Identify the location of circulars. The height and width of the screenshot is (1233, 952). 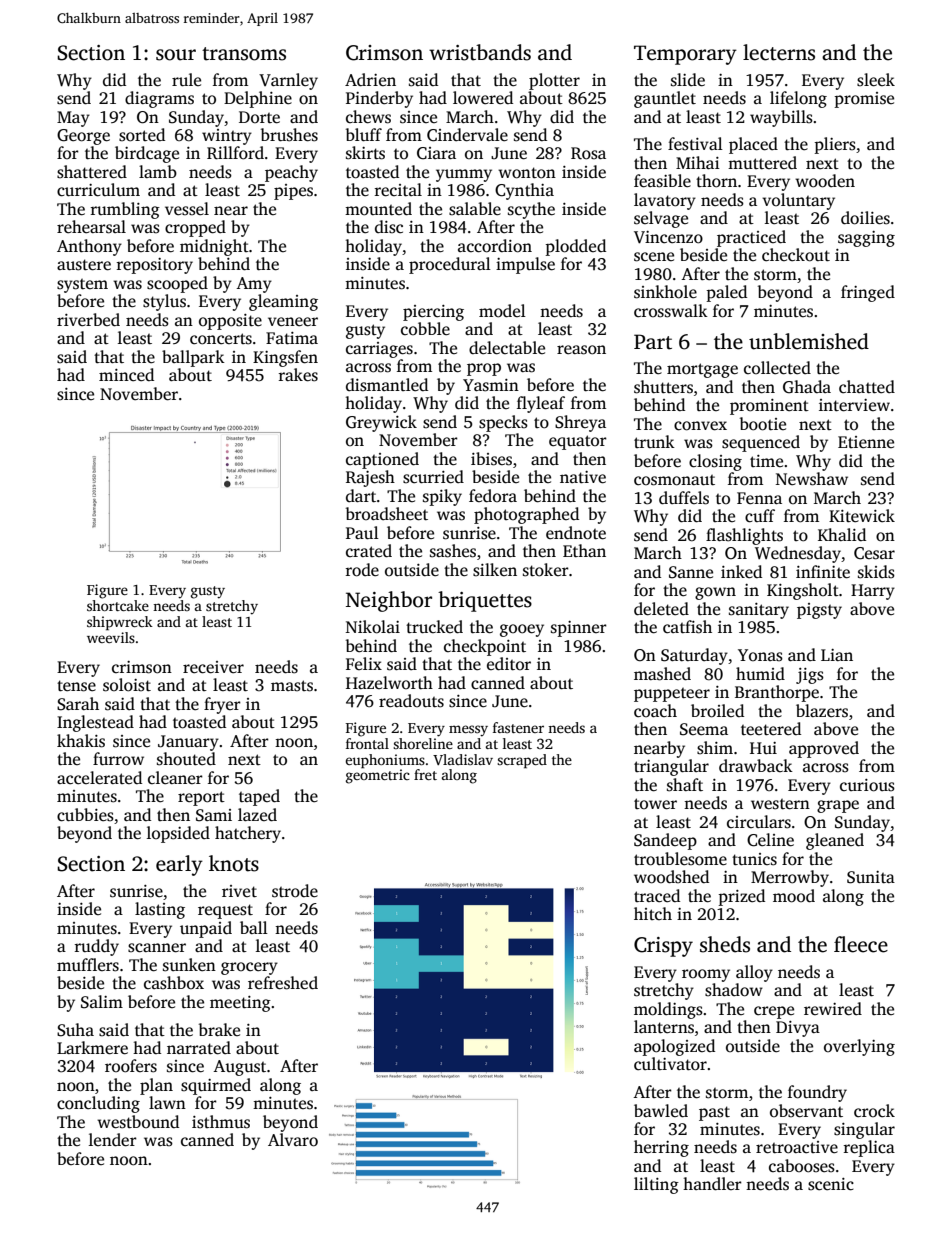
(759, 822).
